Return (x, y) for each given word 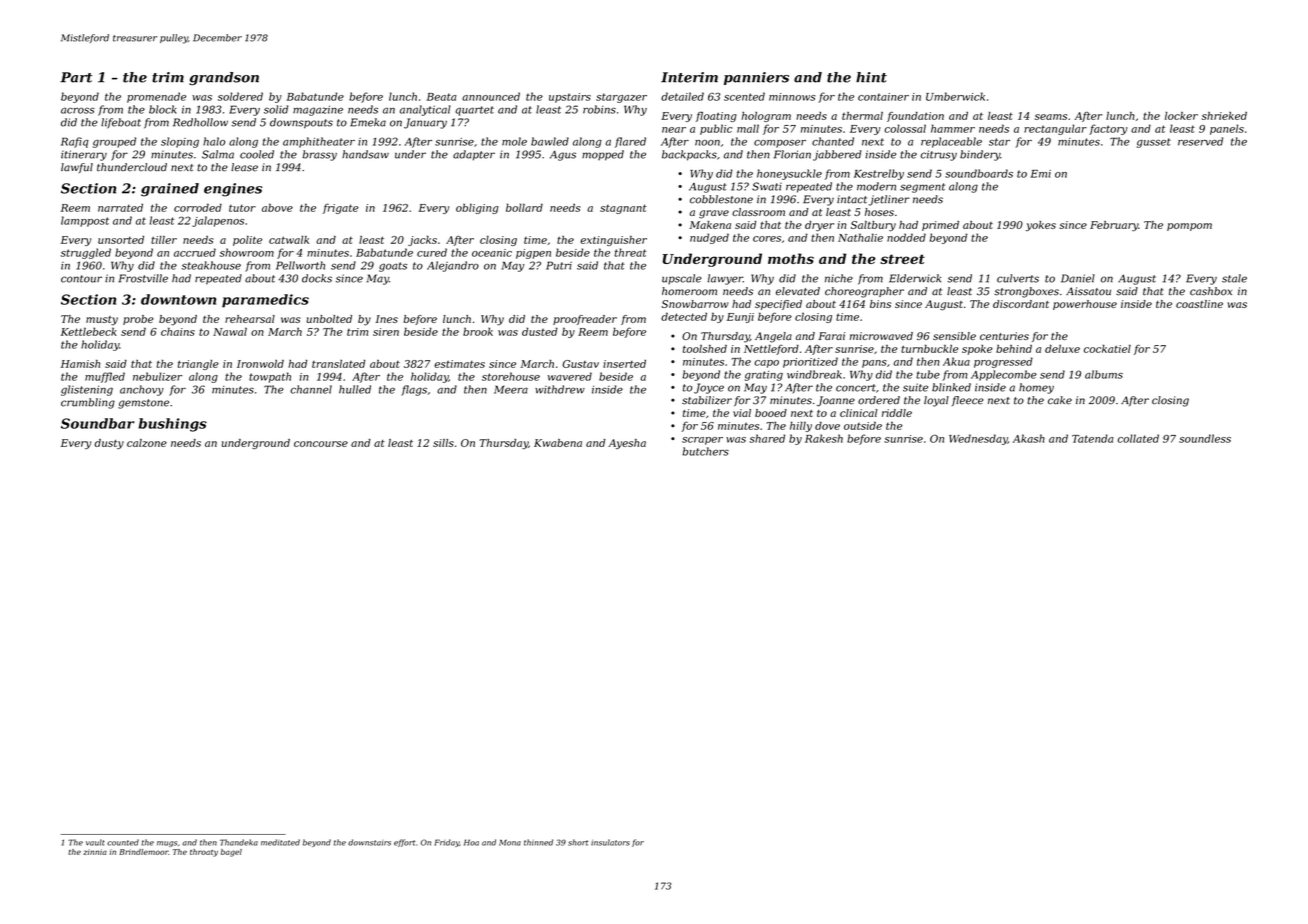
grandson (224, 79)
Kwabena (558, 443)
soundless (1205, 438)
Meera (511, 389)
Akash (1029, 438)
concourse (321, 444)
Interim (689, 77)
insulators (610, 842)
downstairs (369, 842)
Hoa (471, 842)
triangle (198, 365)
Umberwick (955, 96)
